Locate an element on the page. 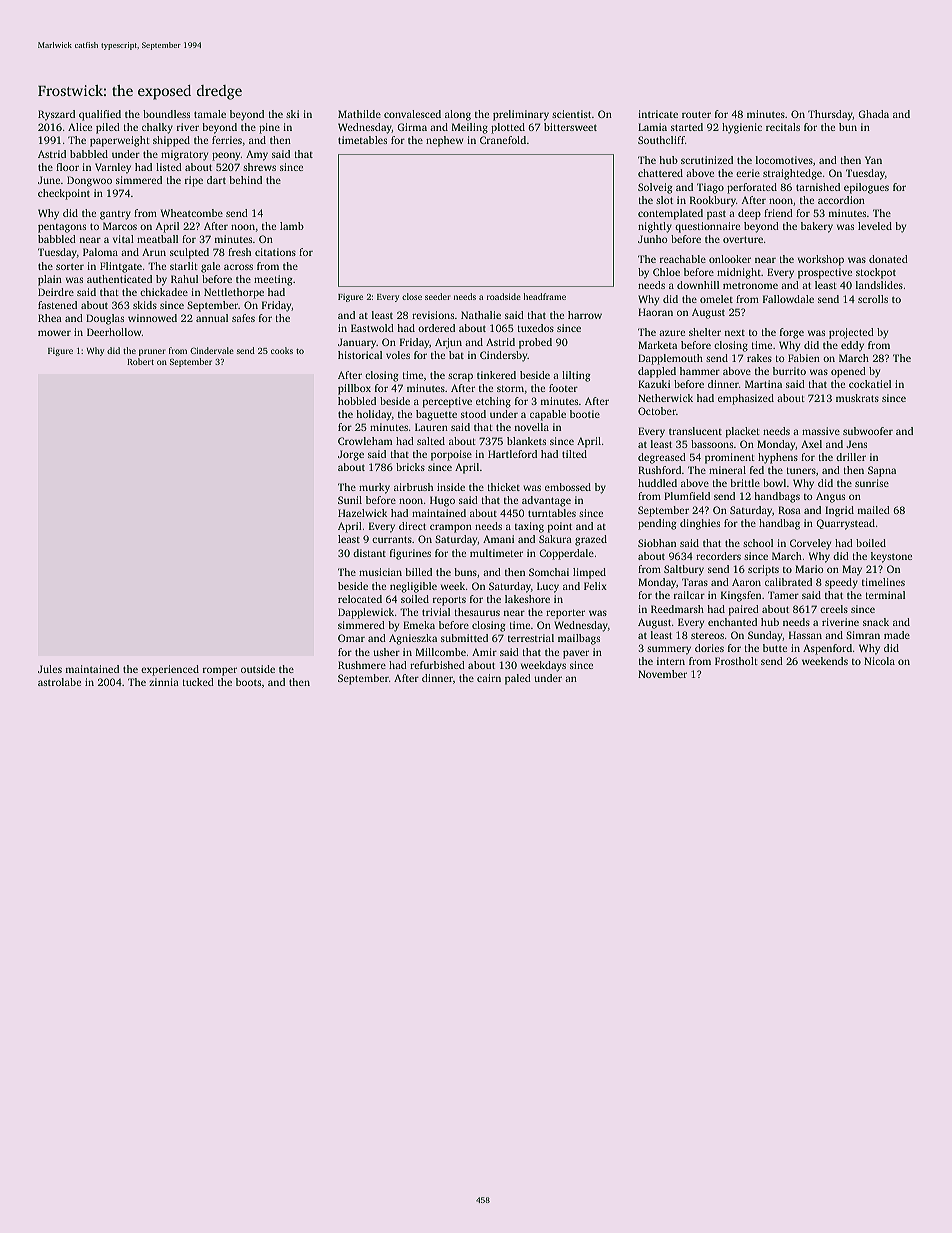 This page has width=952, height=1233. projected is located at coordinates (851, 333).
